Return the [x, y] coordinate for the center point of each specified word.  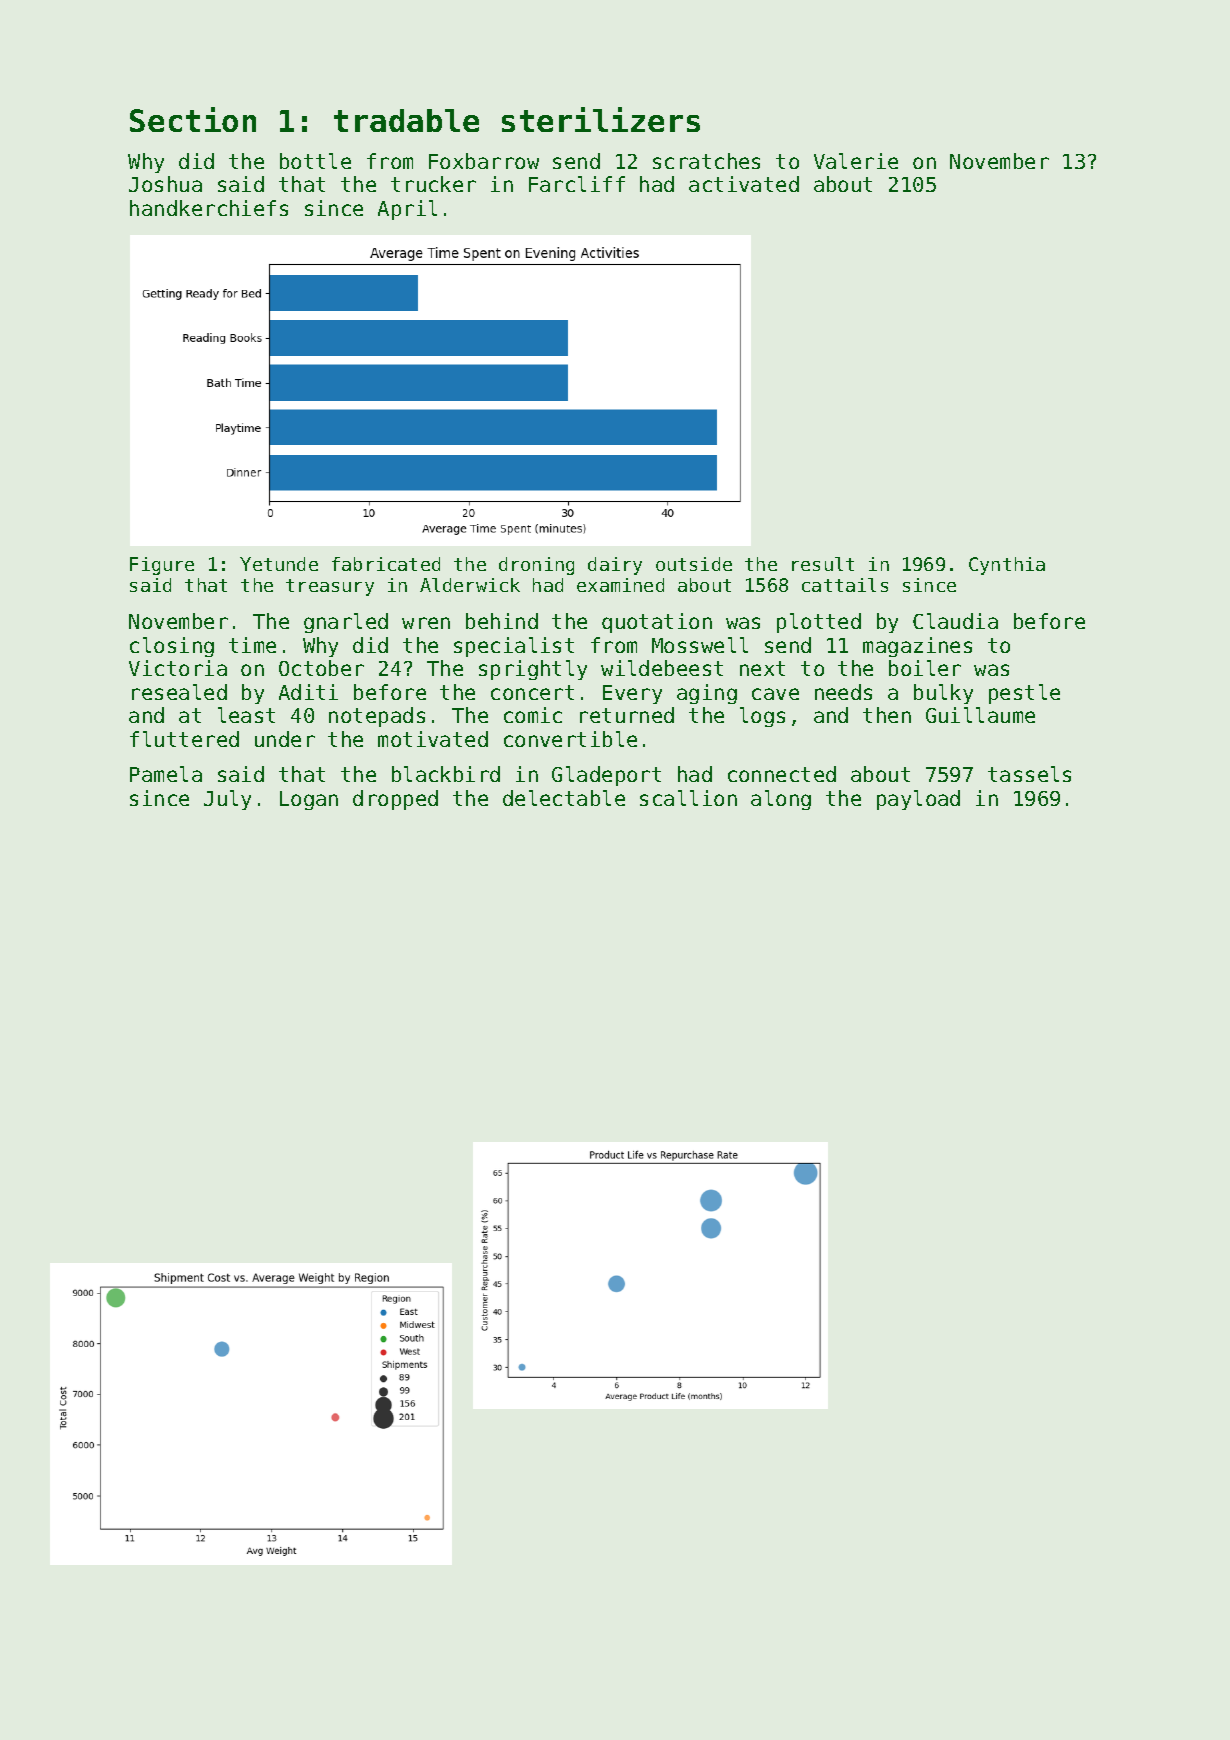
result [823, 564]
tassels [1029, 774]
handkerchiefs [209, 208]
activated [744, 184]
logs [762, 717]
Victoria [178, 668]
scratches [706, 161]
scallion [688, 798]
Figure [162, 566]
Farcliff [577, 184]
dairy [615, 566]
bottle [315, 161]
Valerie [856, 161]
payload [918, 800]
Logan [309, 800]
